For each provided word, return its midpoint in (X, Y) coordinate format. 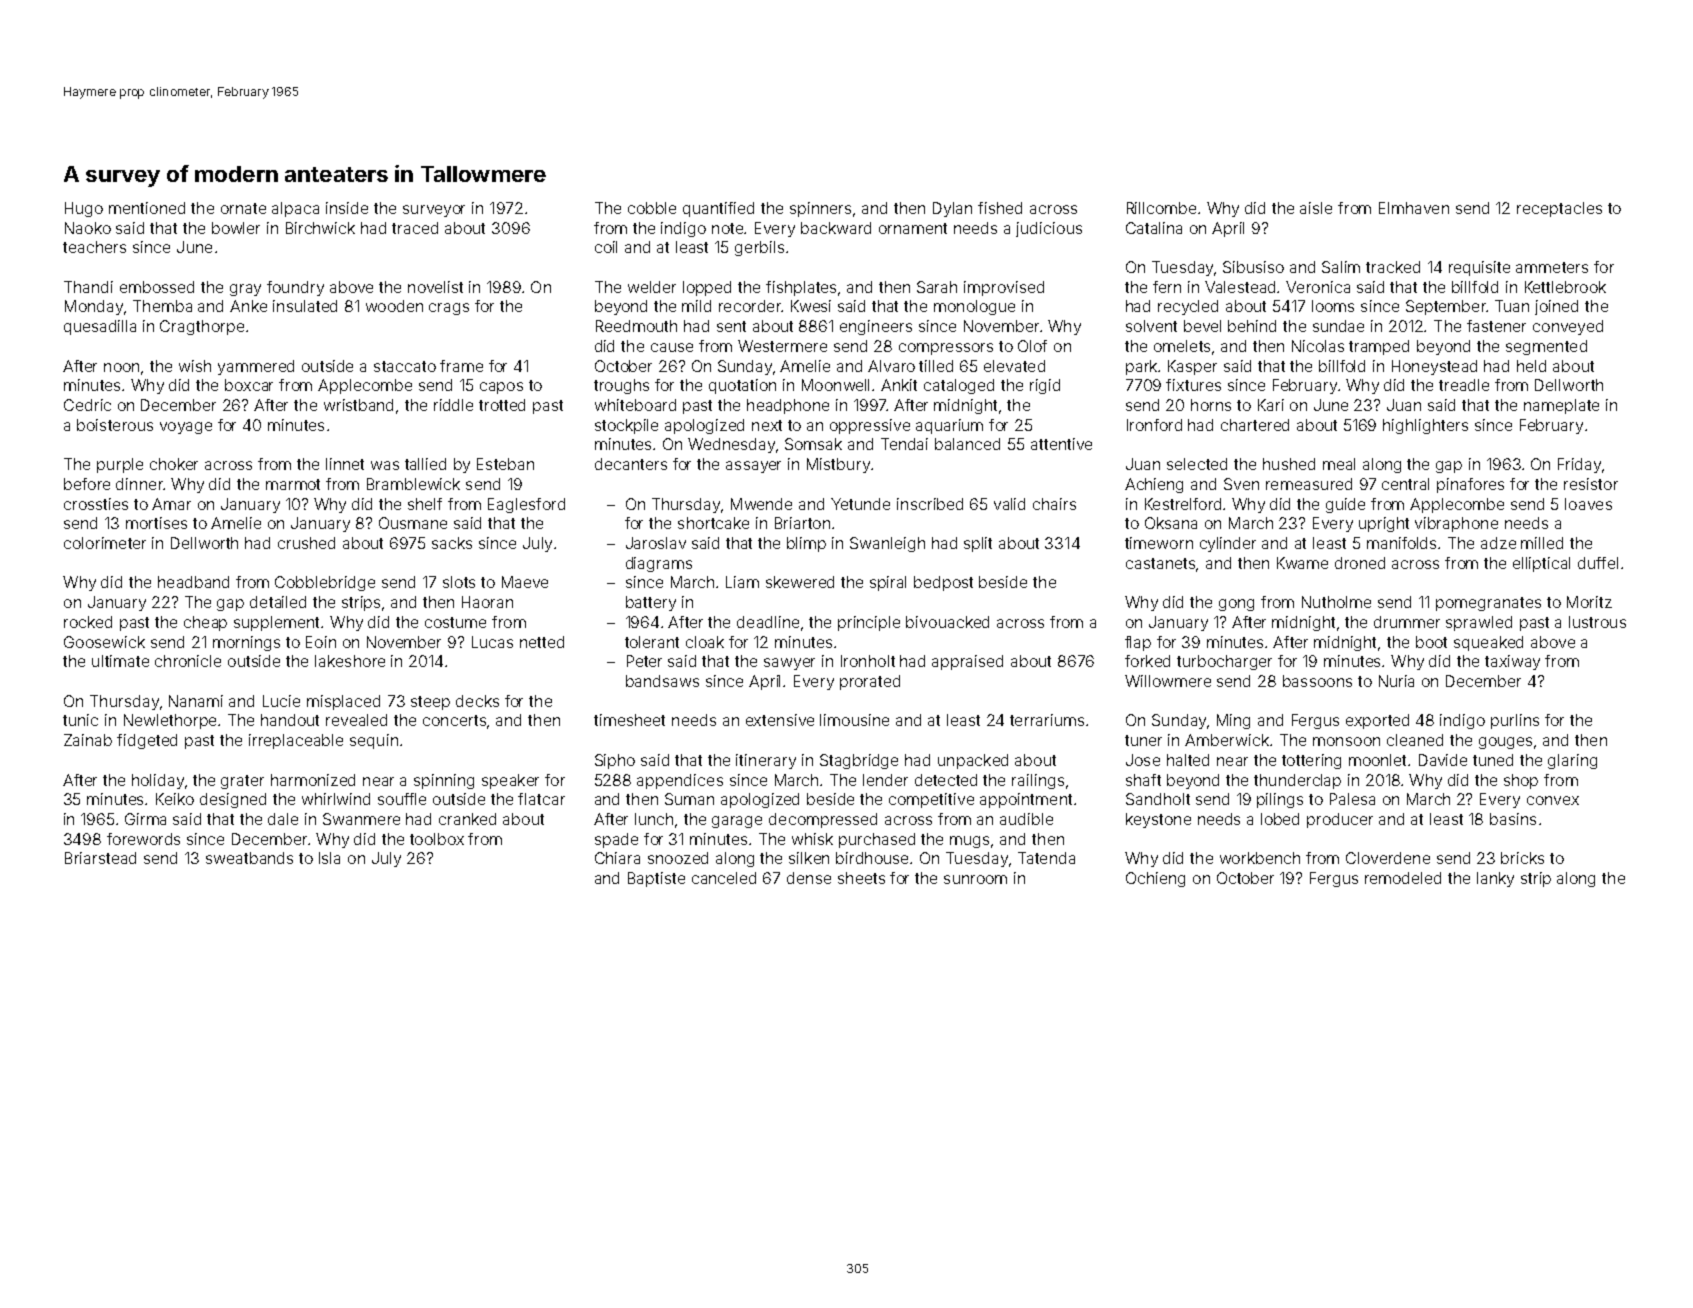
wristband (358, 405)
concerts (454, 720)
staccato (405, 366)
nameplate (1561, 406)
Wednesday (731, 445)
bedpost (943, 583)
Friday (1579, 465)
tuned (1493, 760)
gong (1236, 605)
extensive (780, 720)
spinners (820, 209)
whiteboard (635, 405)
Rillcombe (1161, 208)
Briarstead (100, 858)
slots (459, 582)
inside (347, 208)
